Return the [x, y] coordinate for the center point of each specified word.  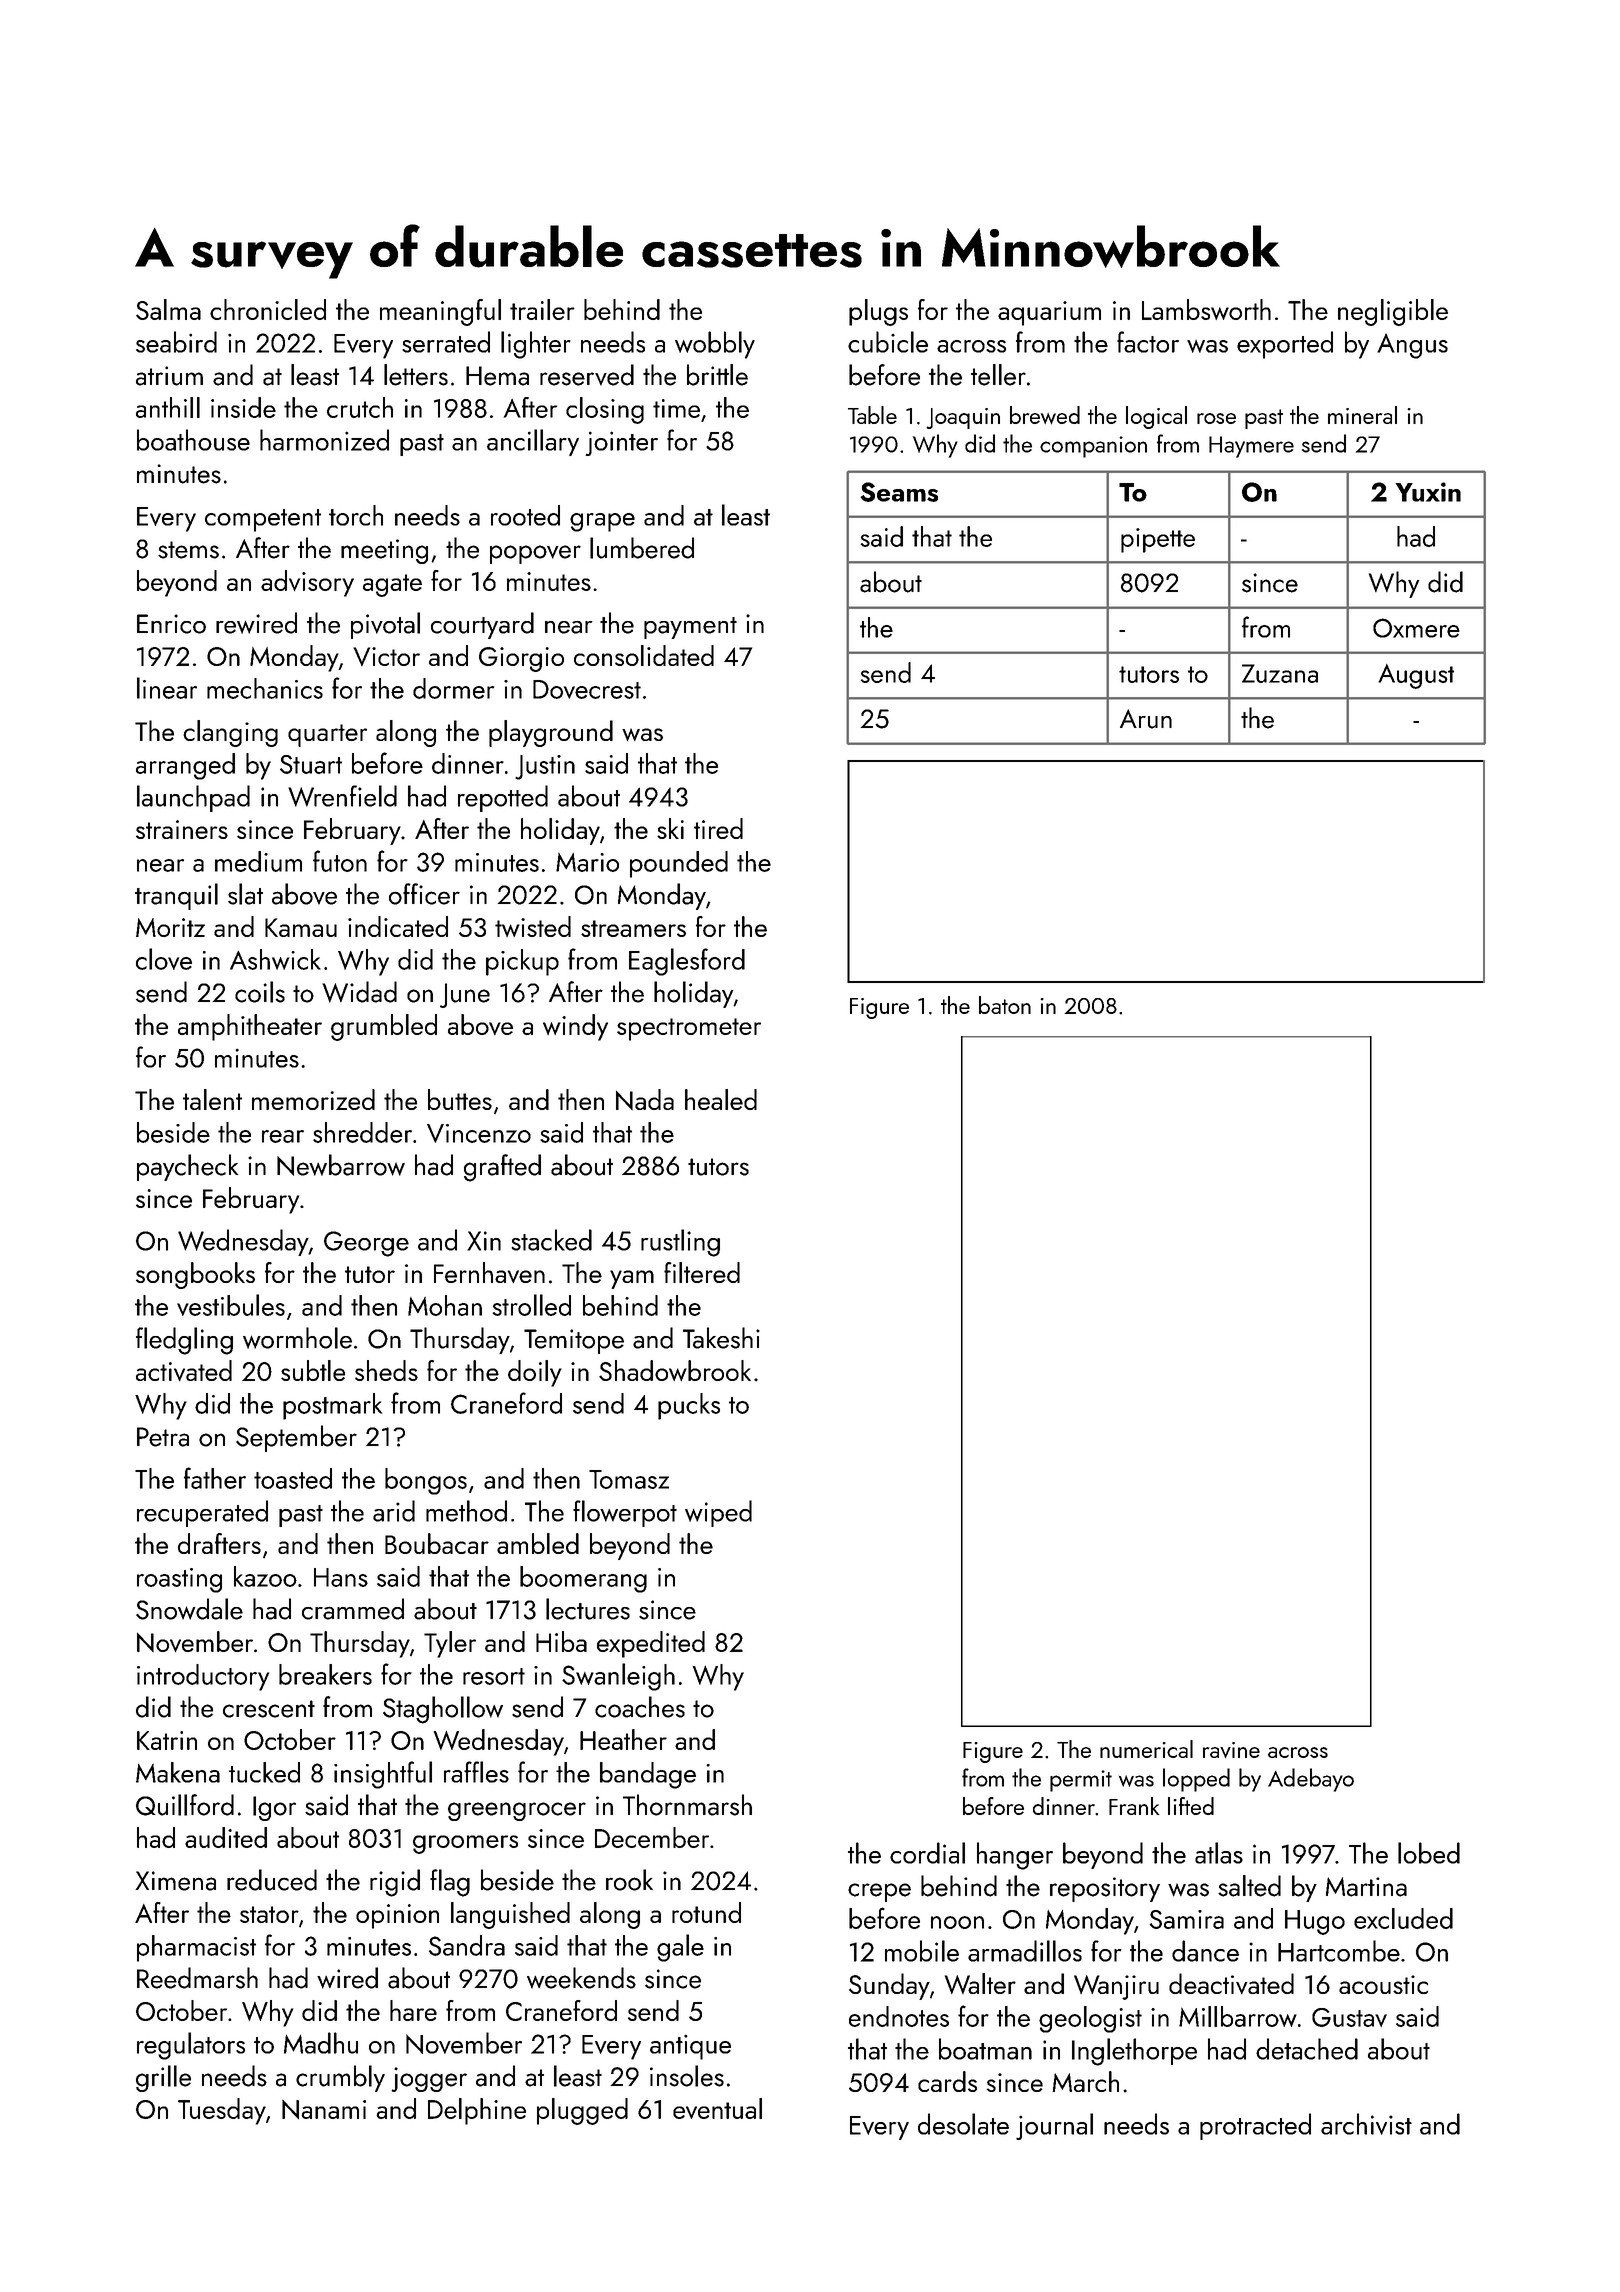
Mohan [445, 1305]
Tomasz [629, 1479]
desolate [963, 2124]
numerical [1146, 1749]
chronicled [268, 309]
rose [1216, 418]
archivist [1366, 2124]
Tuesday [222, 2111]
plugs [878, 312]
